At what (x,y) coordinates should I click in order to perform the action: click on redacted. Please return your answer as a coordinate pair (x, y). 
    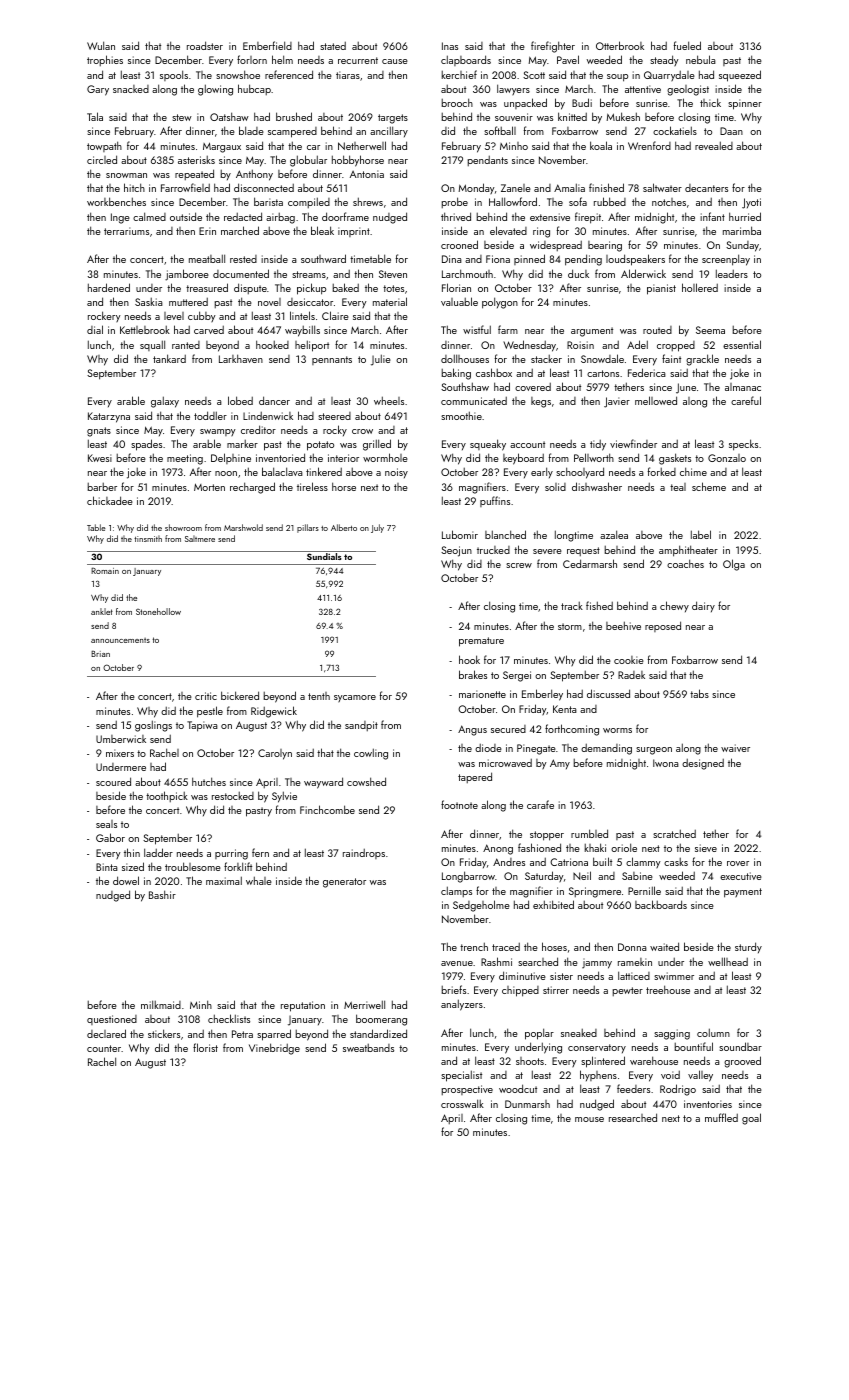
    Looking at the image, I should click on (243, 216).
